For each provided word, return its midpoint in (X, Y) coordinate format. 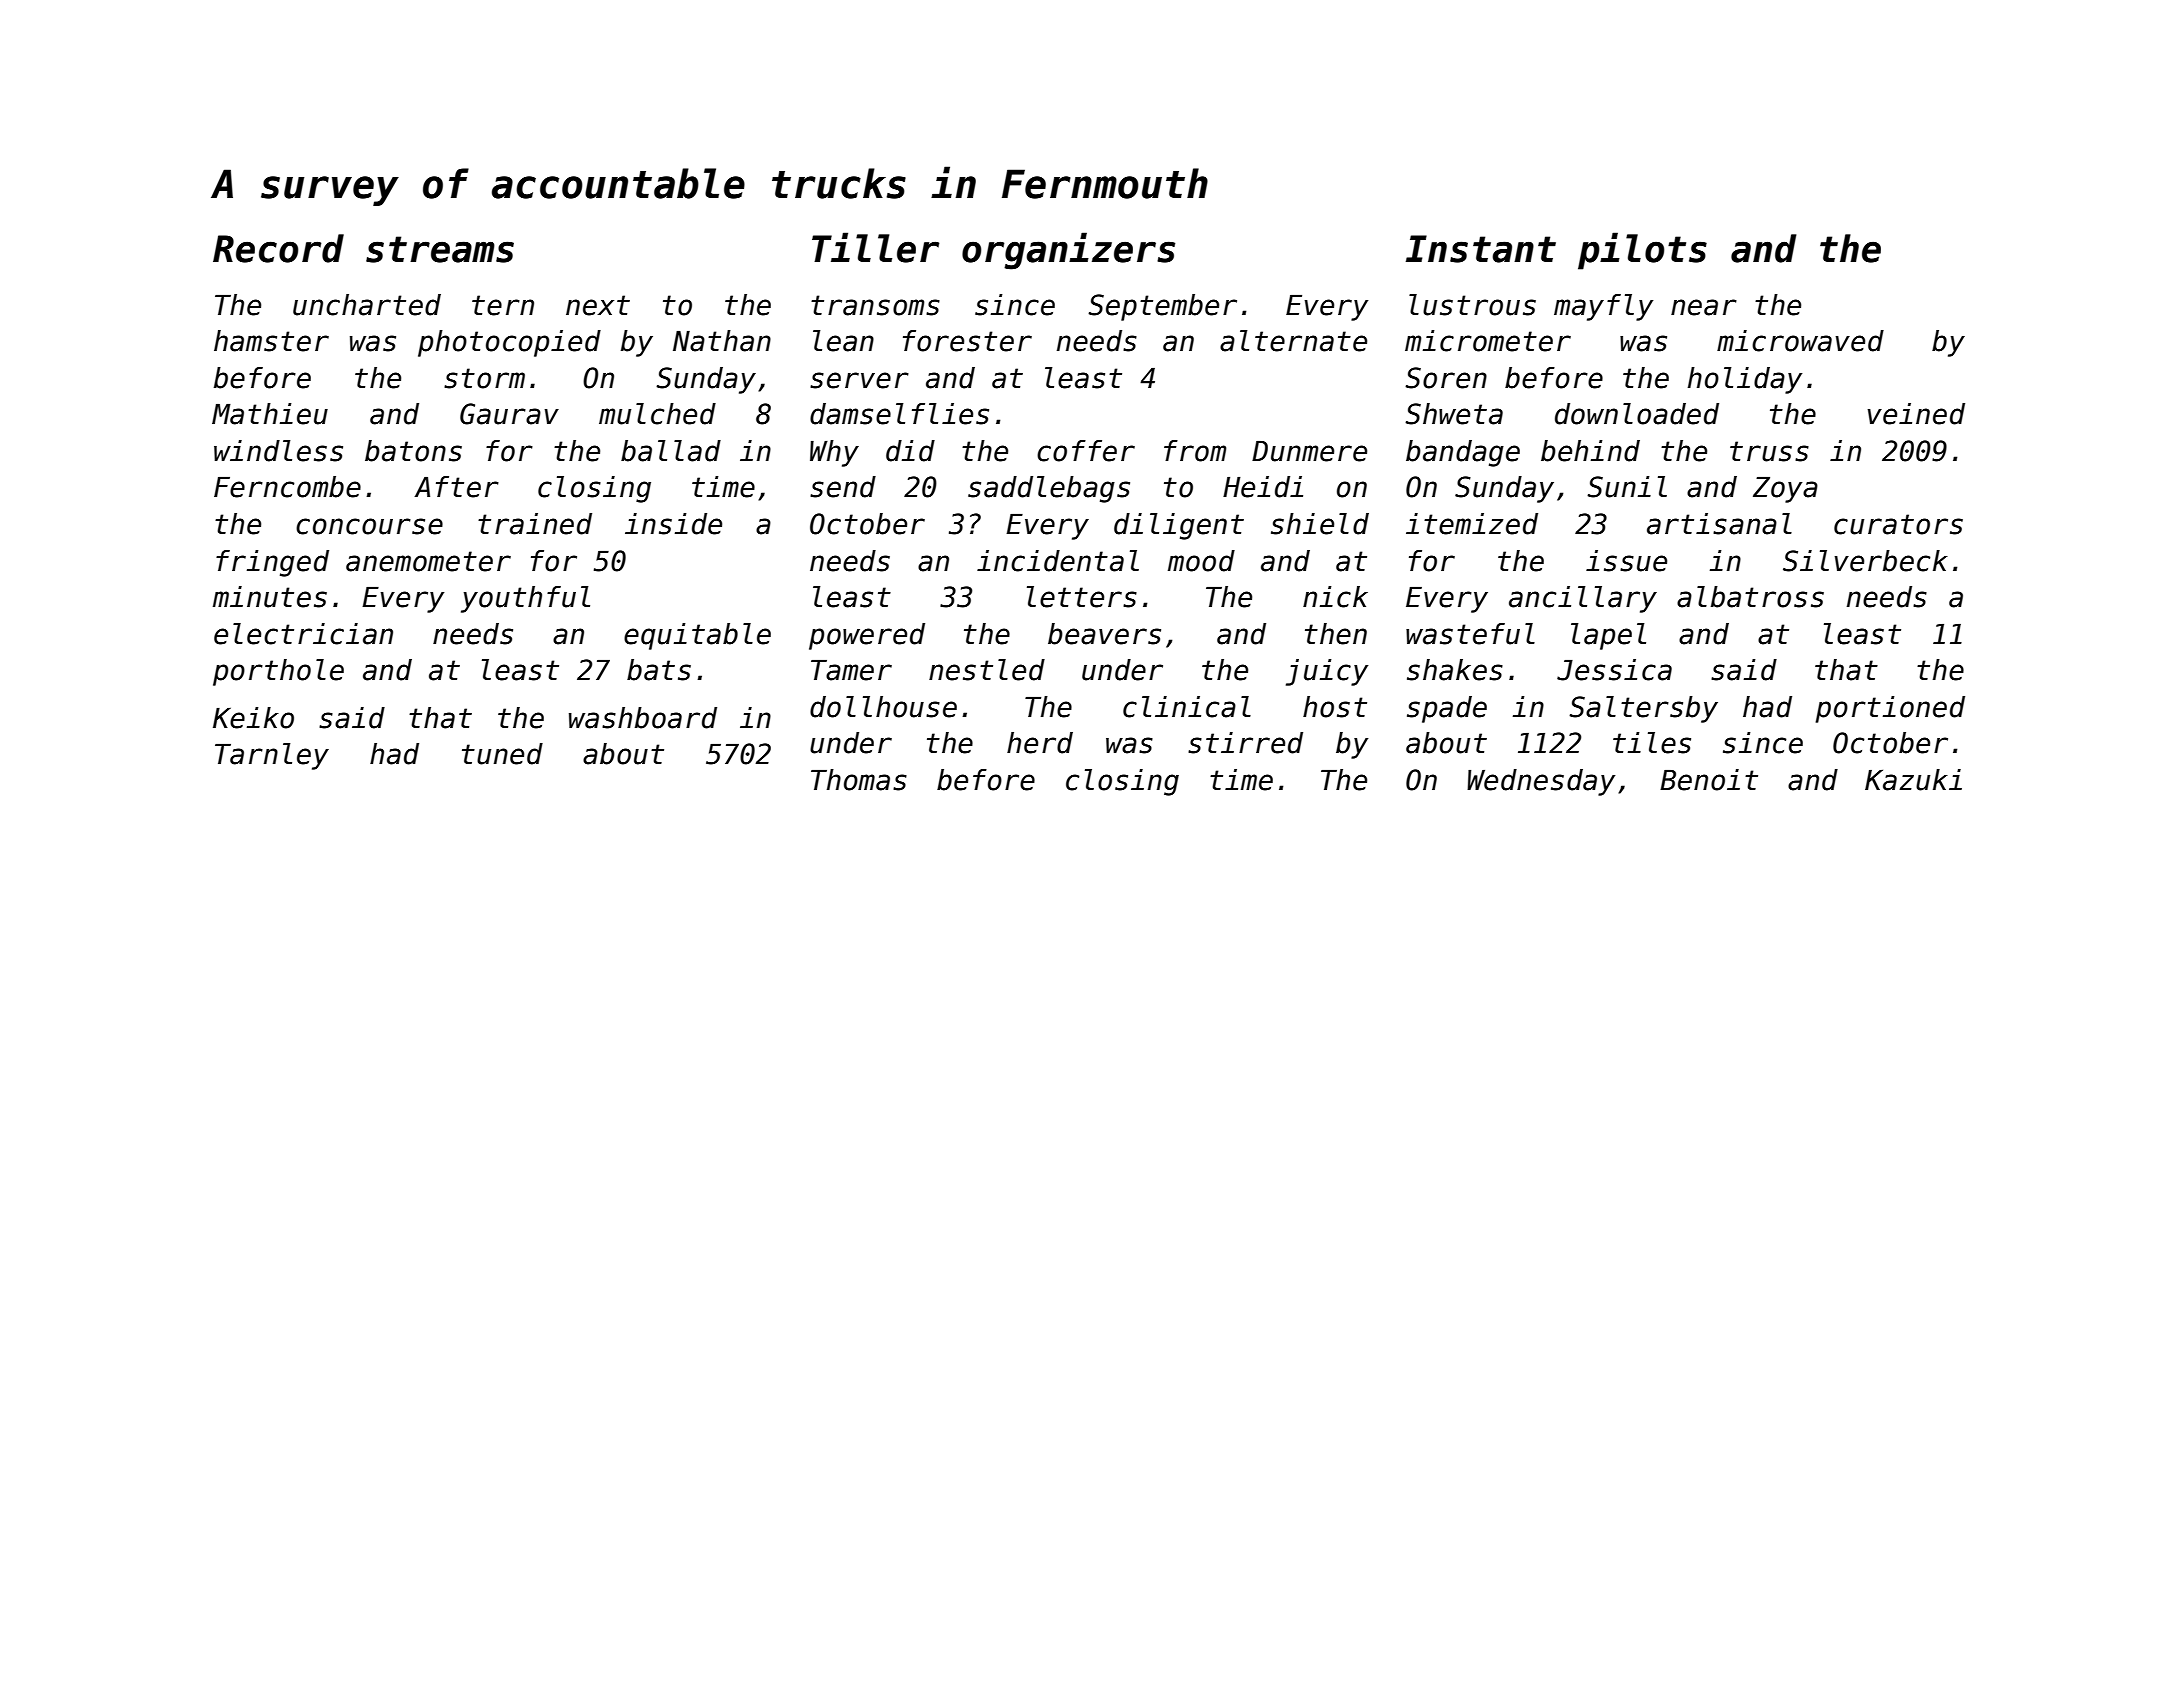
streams (440, 249)
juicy (1327, 672)
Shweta (1454, 414)
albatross (1750, 597)
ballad (671, 451)
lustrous (1472, 305)
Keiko (253, 718)
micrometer (1488, 341)
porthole (278, 672)
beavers (1104, 634)
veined (1916, 414)
